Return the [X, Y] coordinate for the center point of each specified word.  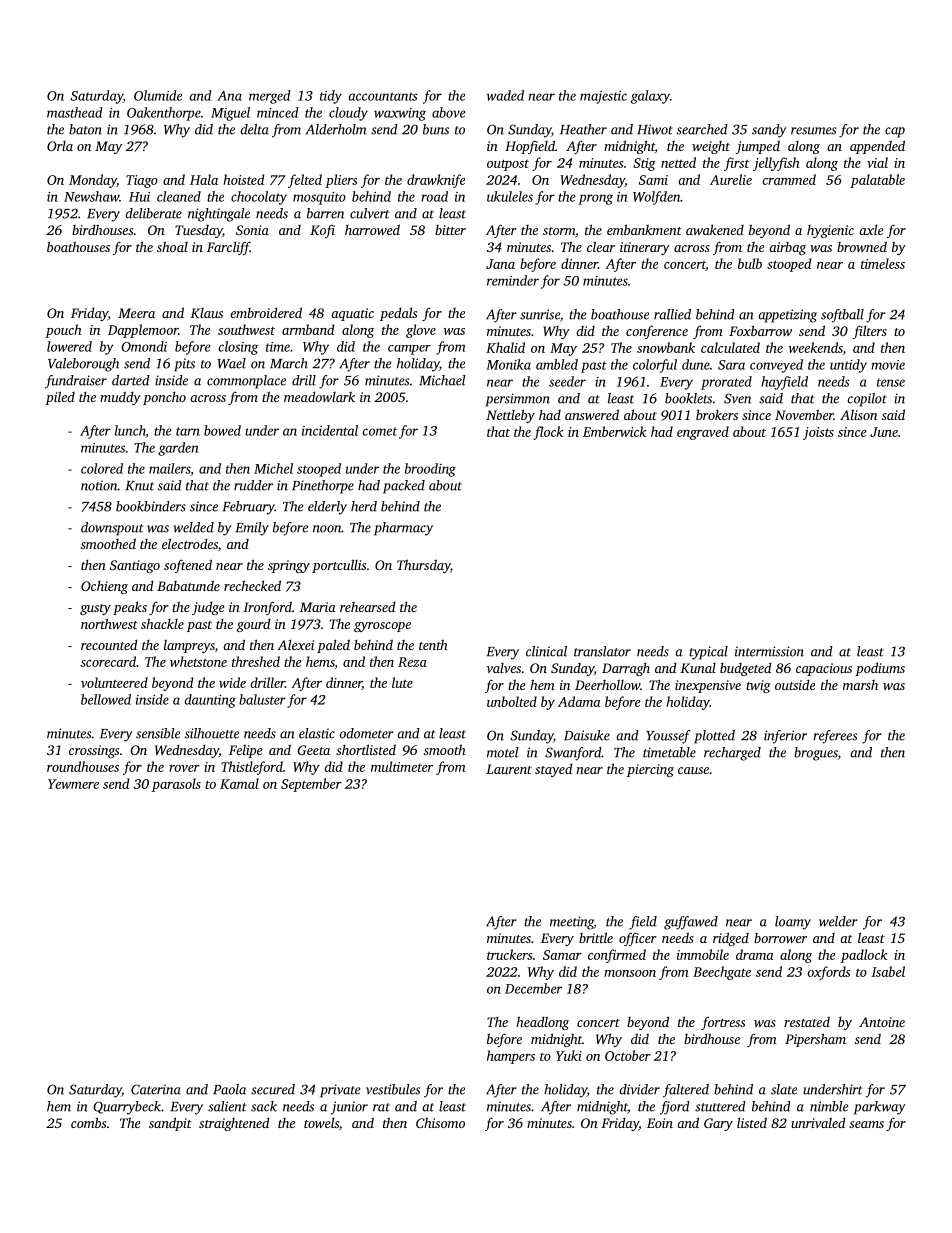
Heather [583, 129]
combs [88, 1122]
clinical [546, 651]
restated [807, 1021]
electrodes [190, 543]
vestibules [393, 1089]
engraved [703, 433]
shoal [172, 246]
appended [877, 147]
